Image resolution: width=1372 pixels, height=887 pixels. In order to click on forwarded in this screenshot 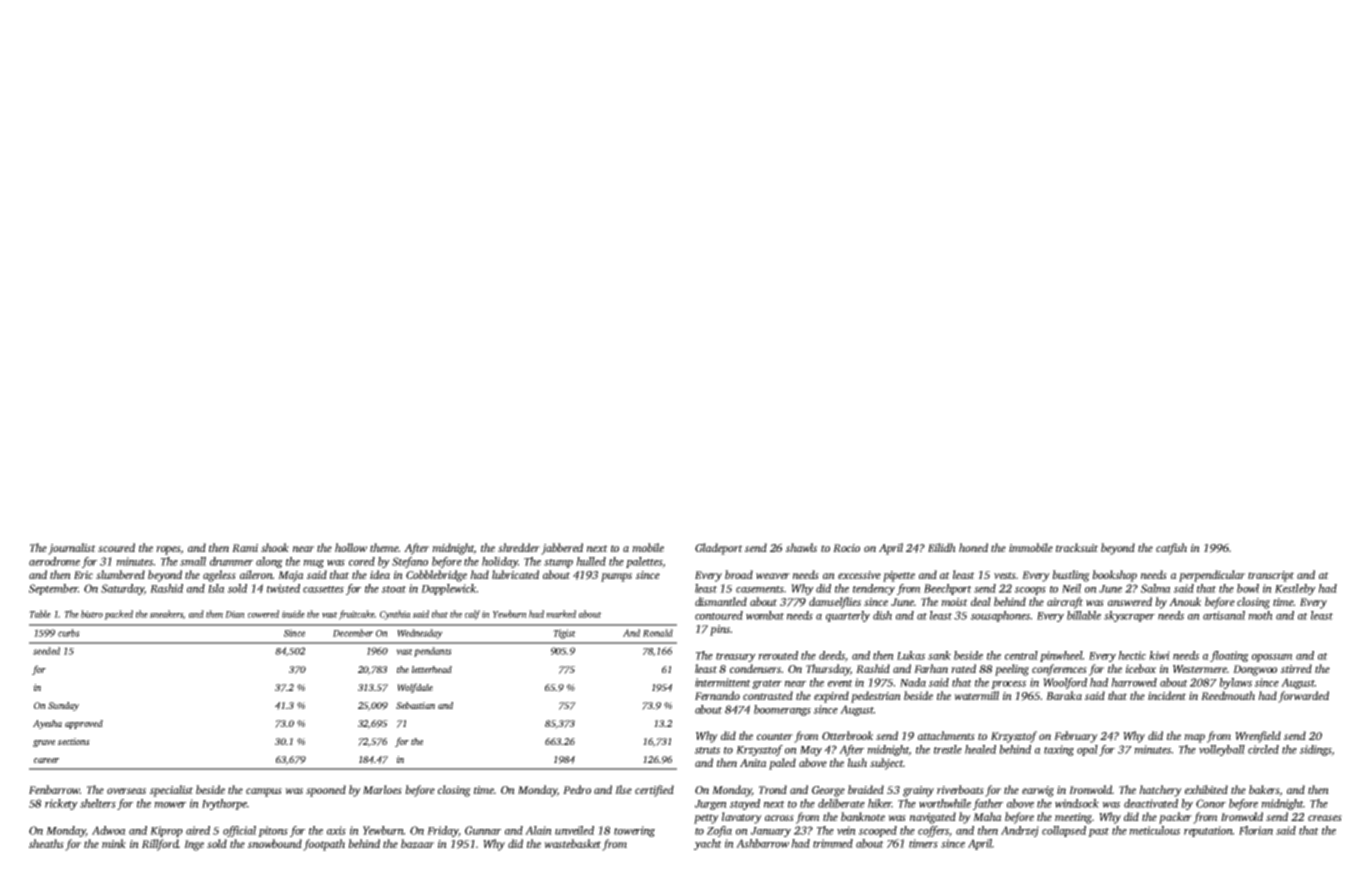, I will do `click(1303, 697)`.
